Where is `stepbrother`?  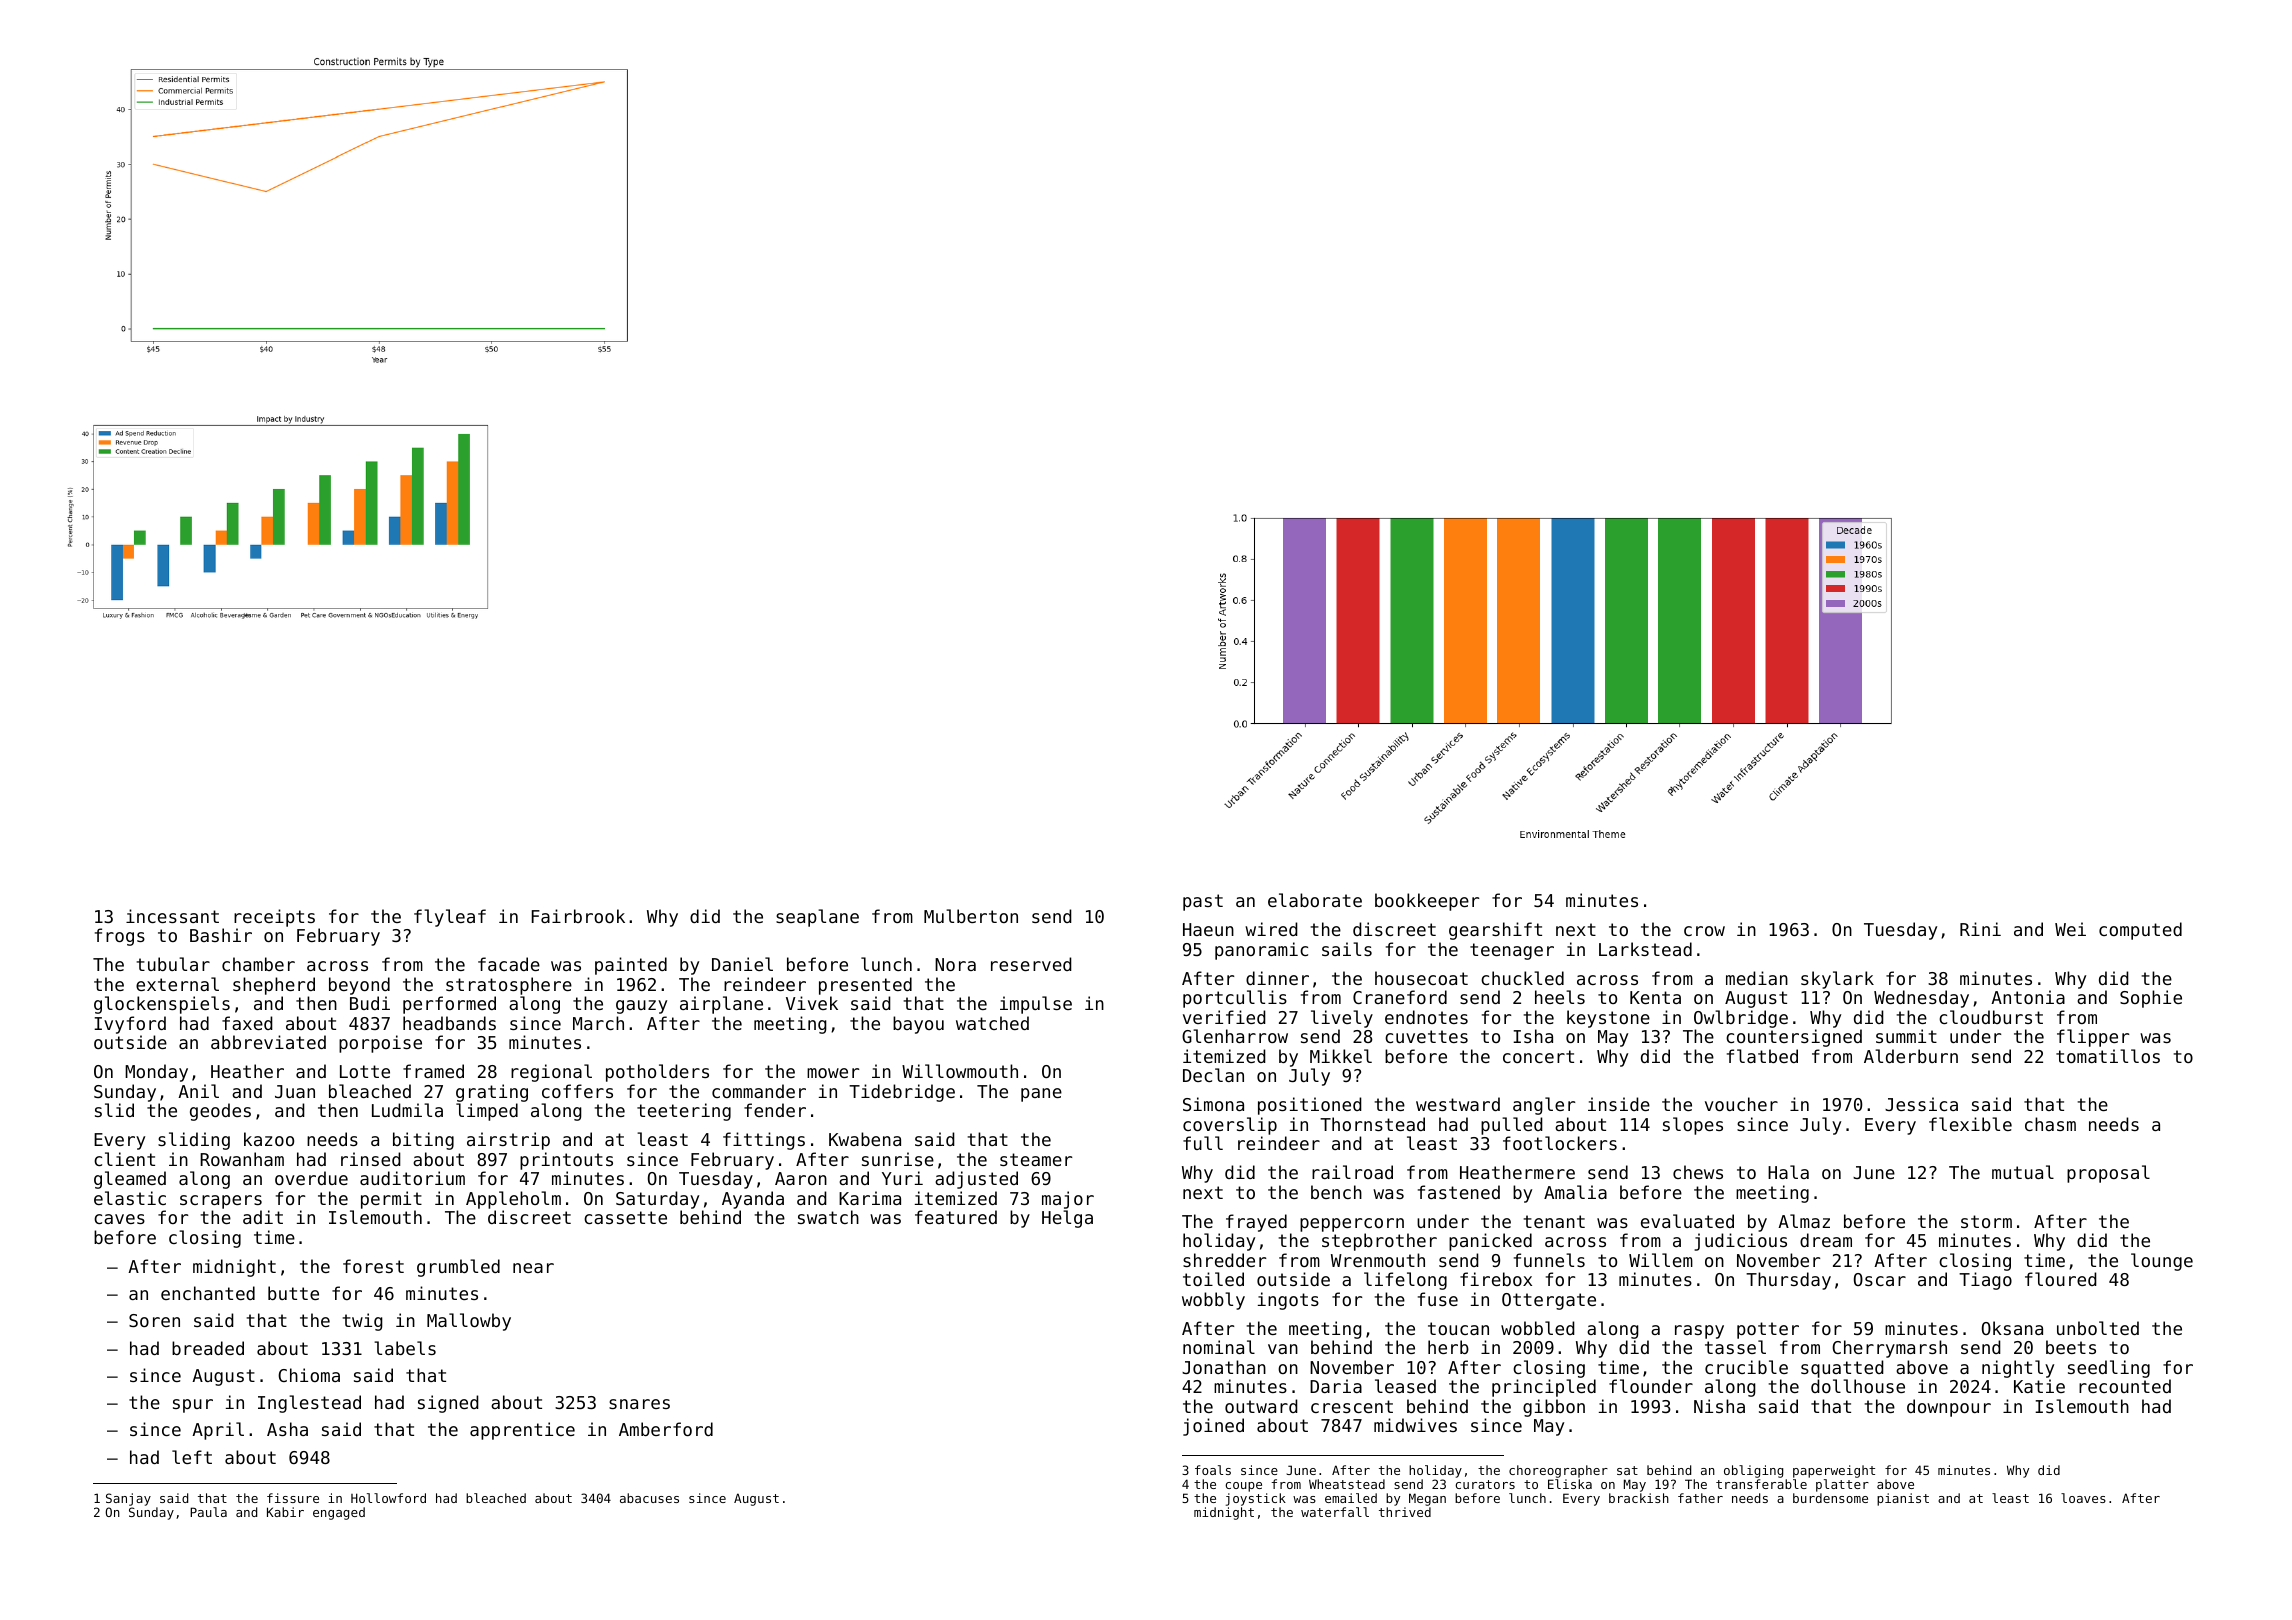
stepbrother is located at coordinates (1379, 1242).
